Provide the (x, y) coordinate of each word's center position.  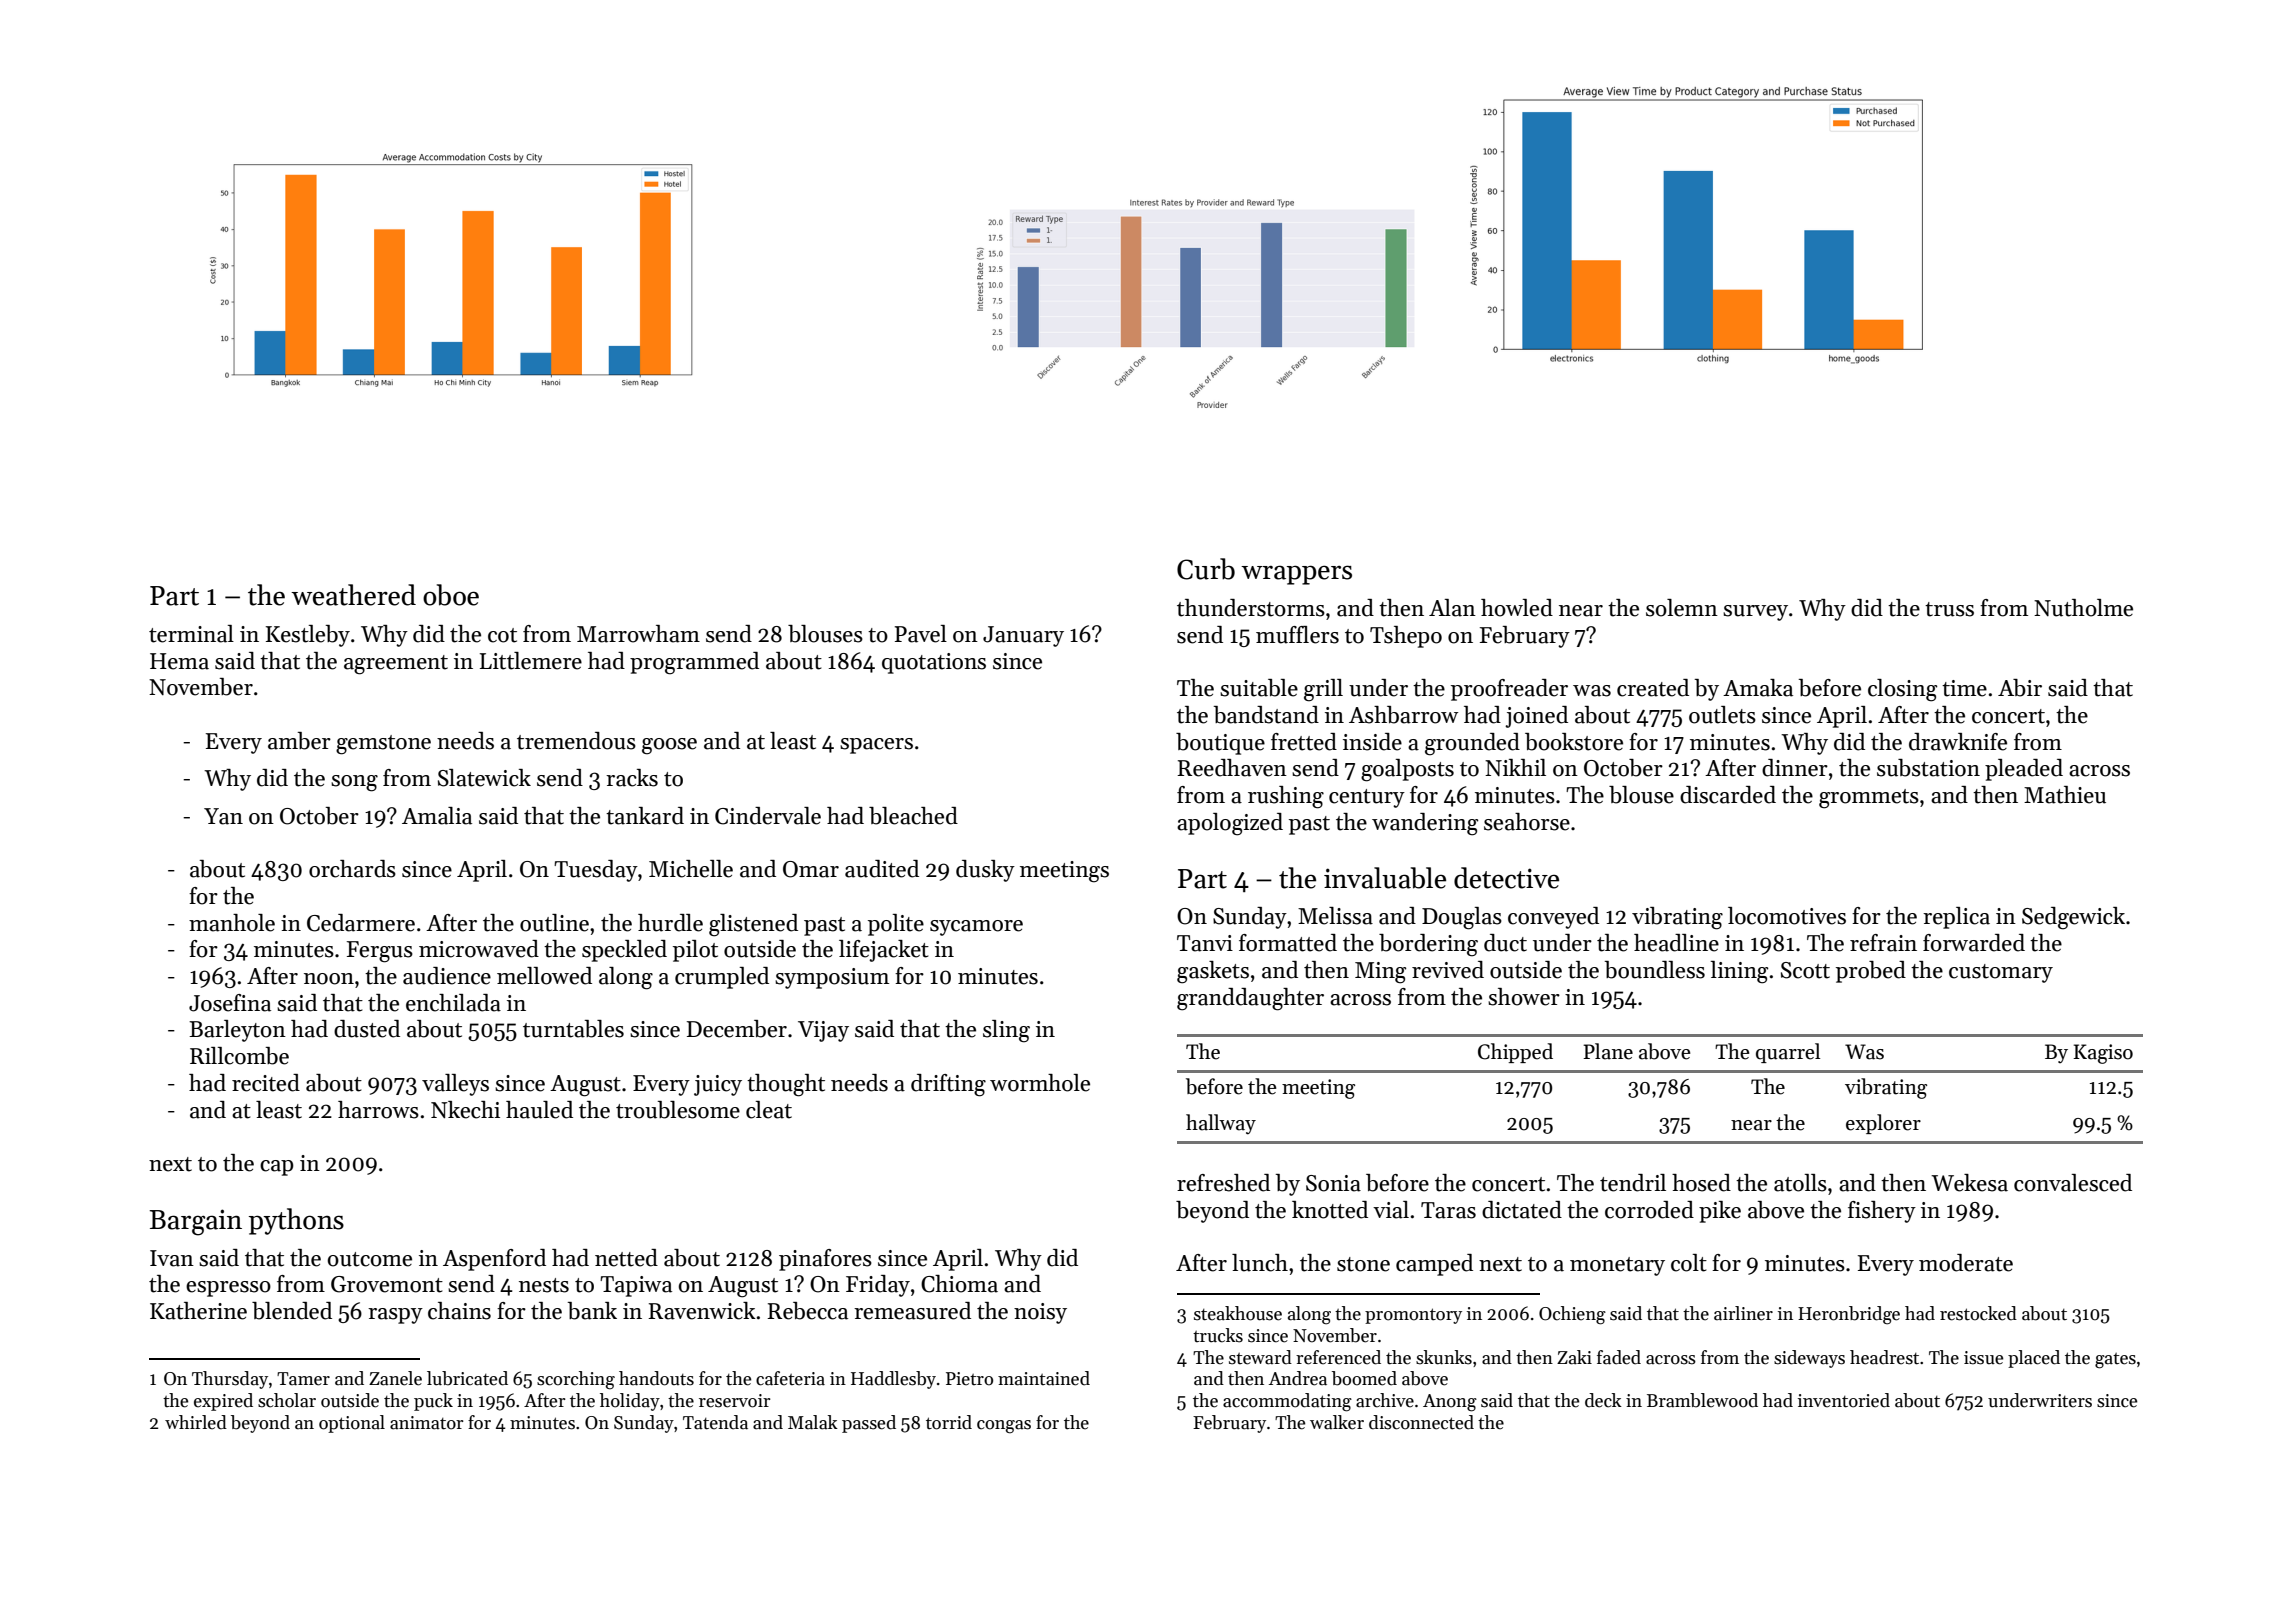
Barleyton (237, 1031)
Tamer (303, 1379)
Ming (1380, 973)
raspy (395, 1316)
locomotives (1787, 916)
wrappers (1296, 575)
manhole (232, 923)
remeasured (912, 1311)
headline (1676, 943)
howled (1517, 608)
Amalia (437, 816)
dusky (985, 871)
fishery (1882, 1212)
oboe (451, 595)
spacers (876, 746)
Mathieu (2065, 795)
